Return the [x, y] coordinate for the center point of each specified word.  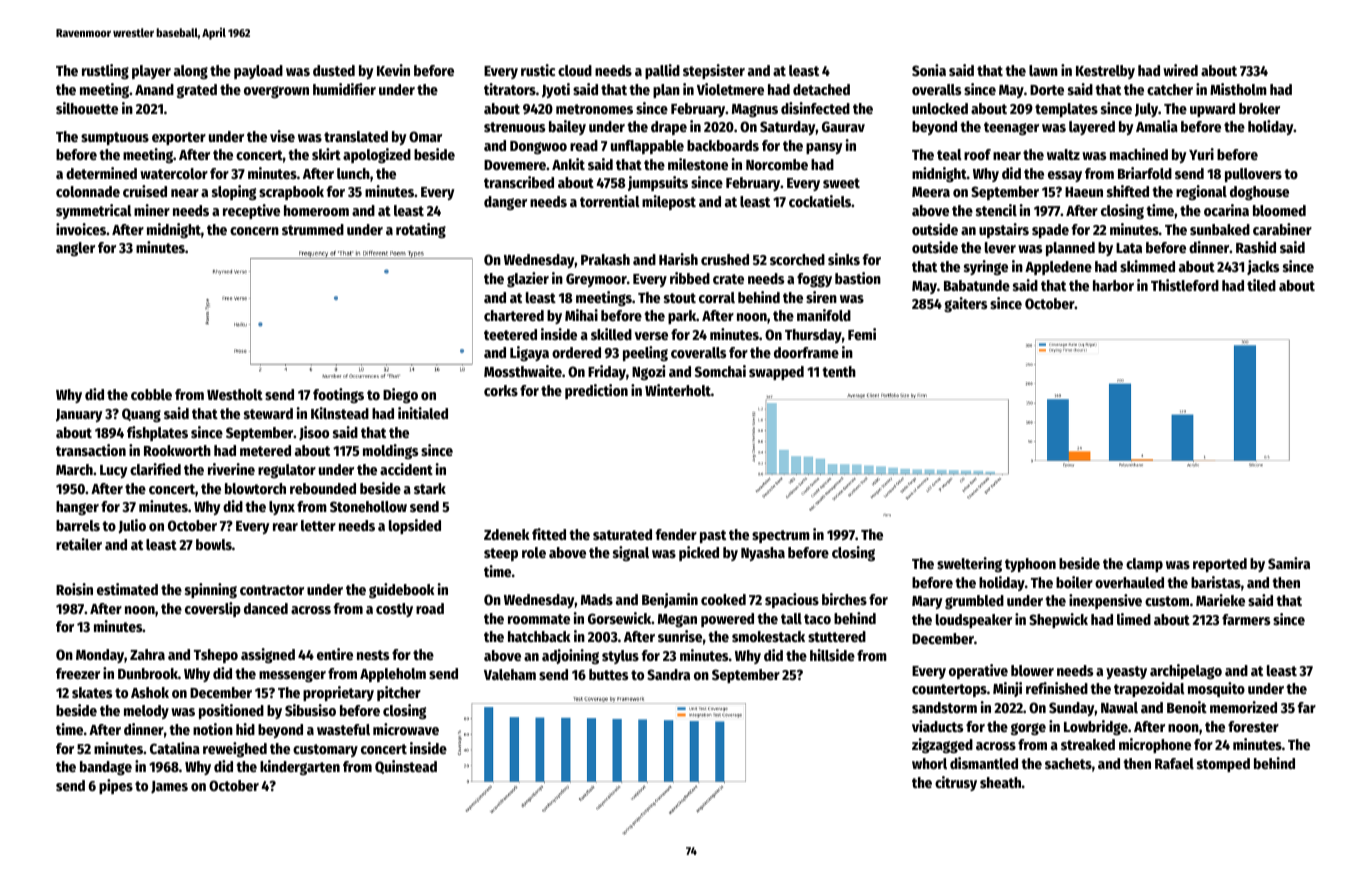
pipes [116, 786]
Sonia [929, 70]
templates [1066, 110]
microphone [1155, 745]
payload [258, 72]
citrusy [956, 783]
